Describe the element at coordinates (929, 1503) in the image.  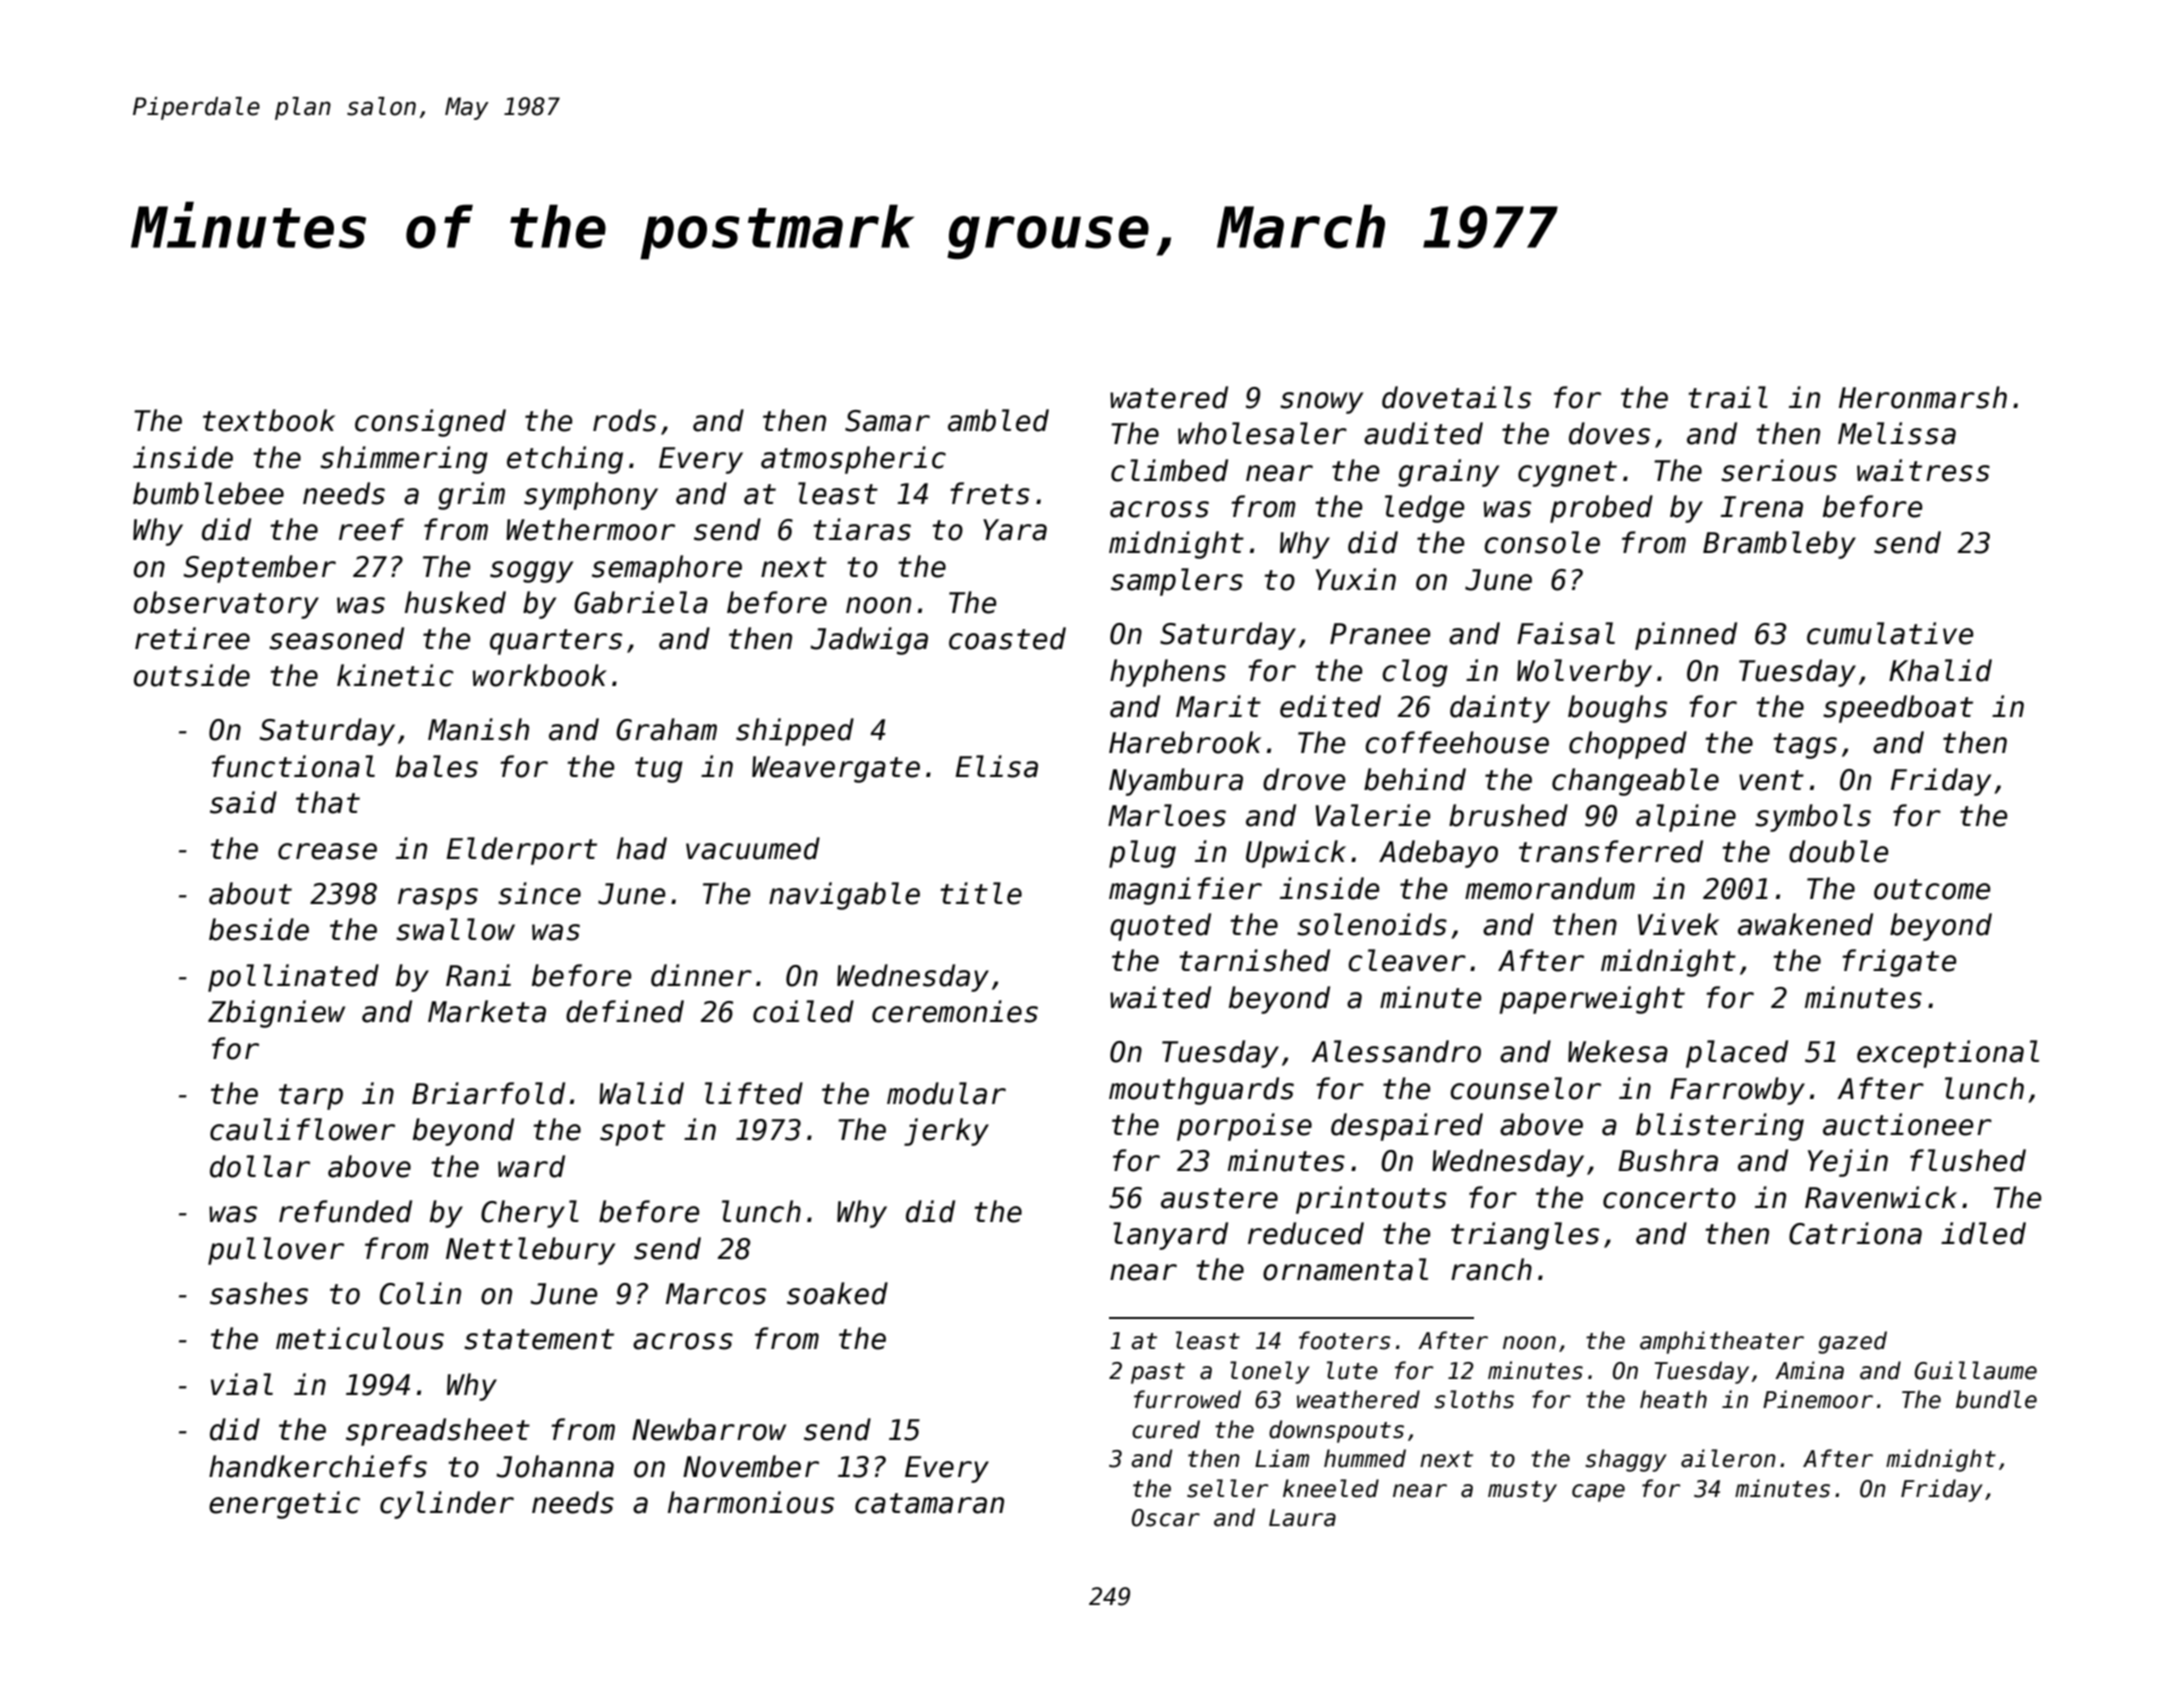
I see `catamaran` at that location.
